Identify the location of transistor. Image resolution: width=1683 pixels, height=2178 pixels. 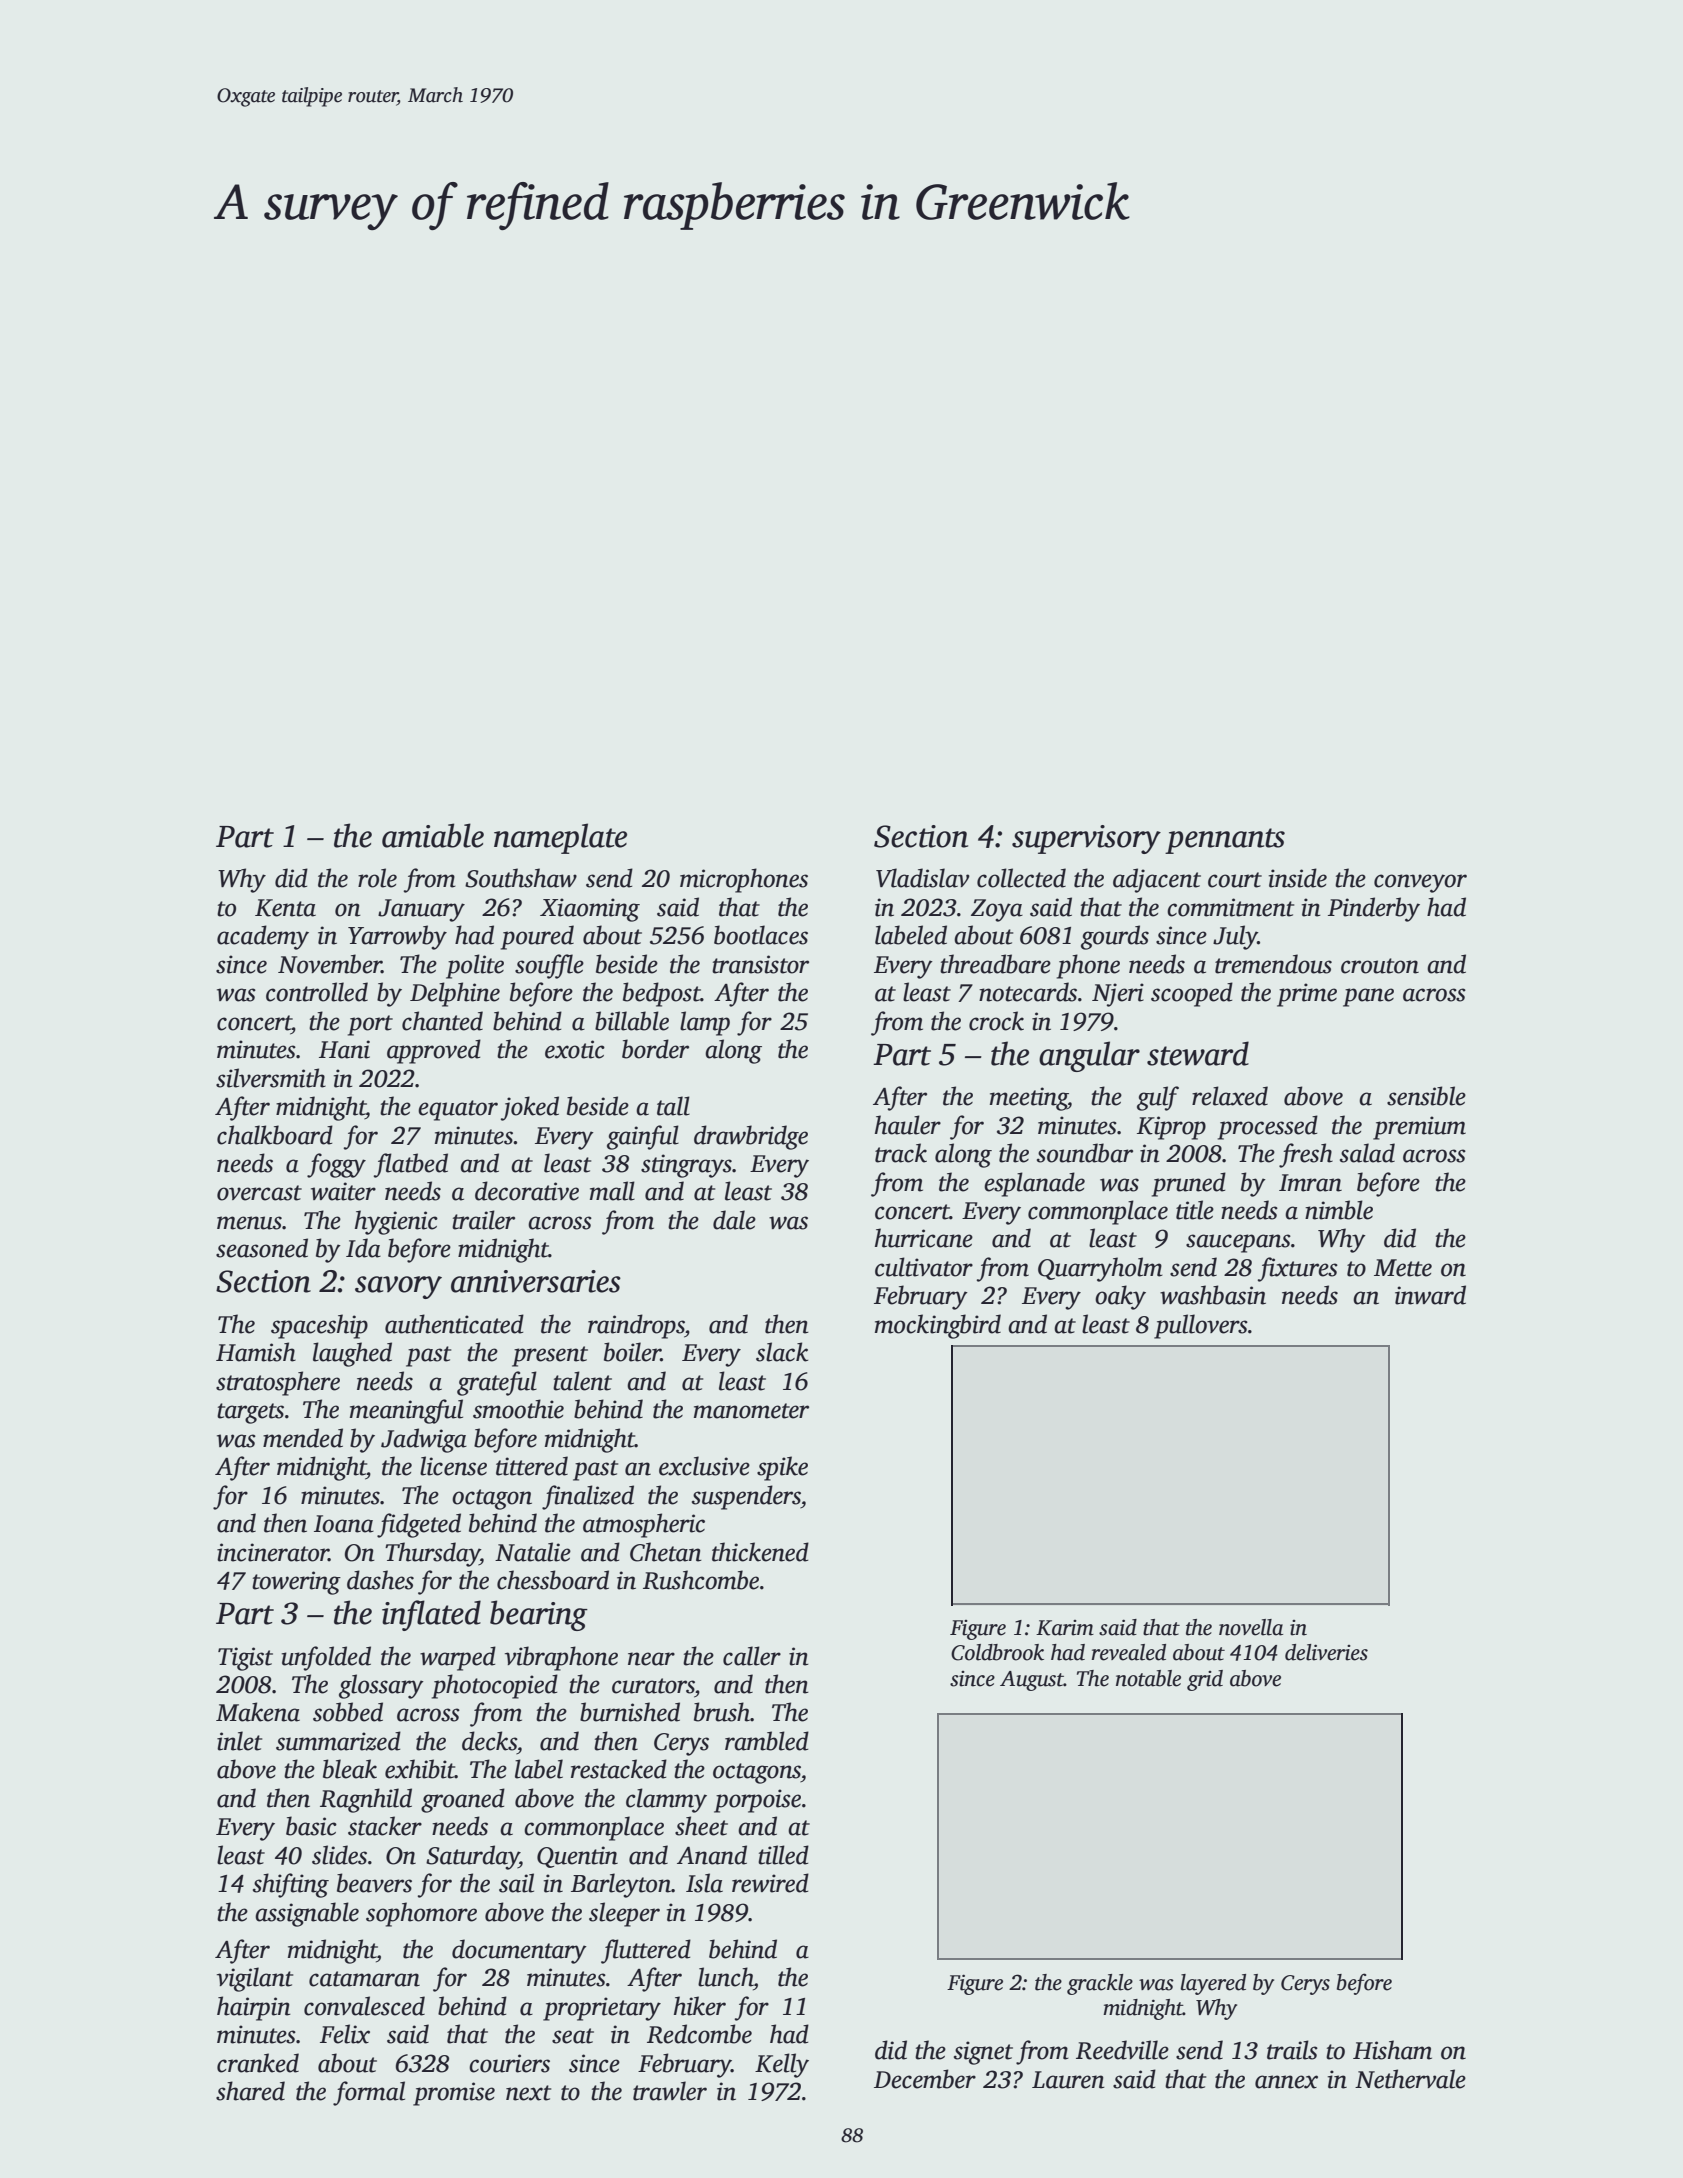
(760, 964).
